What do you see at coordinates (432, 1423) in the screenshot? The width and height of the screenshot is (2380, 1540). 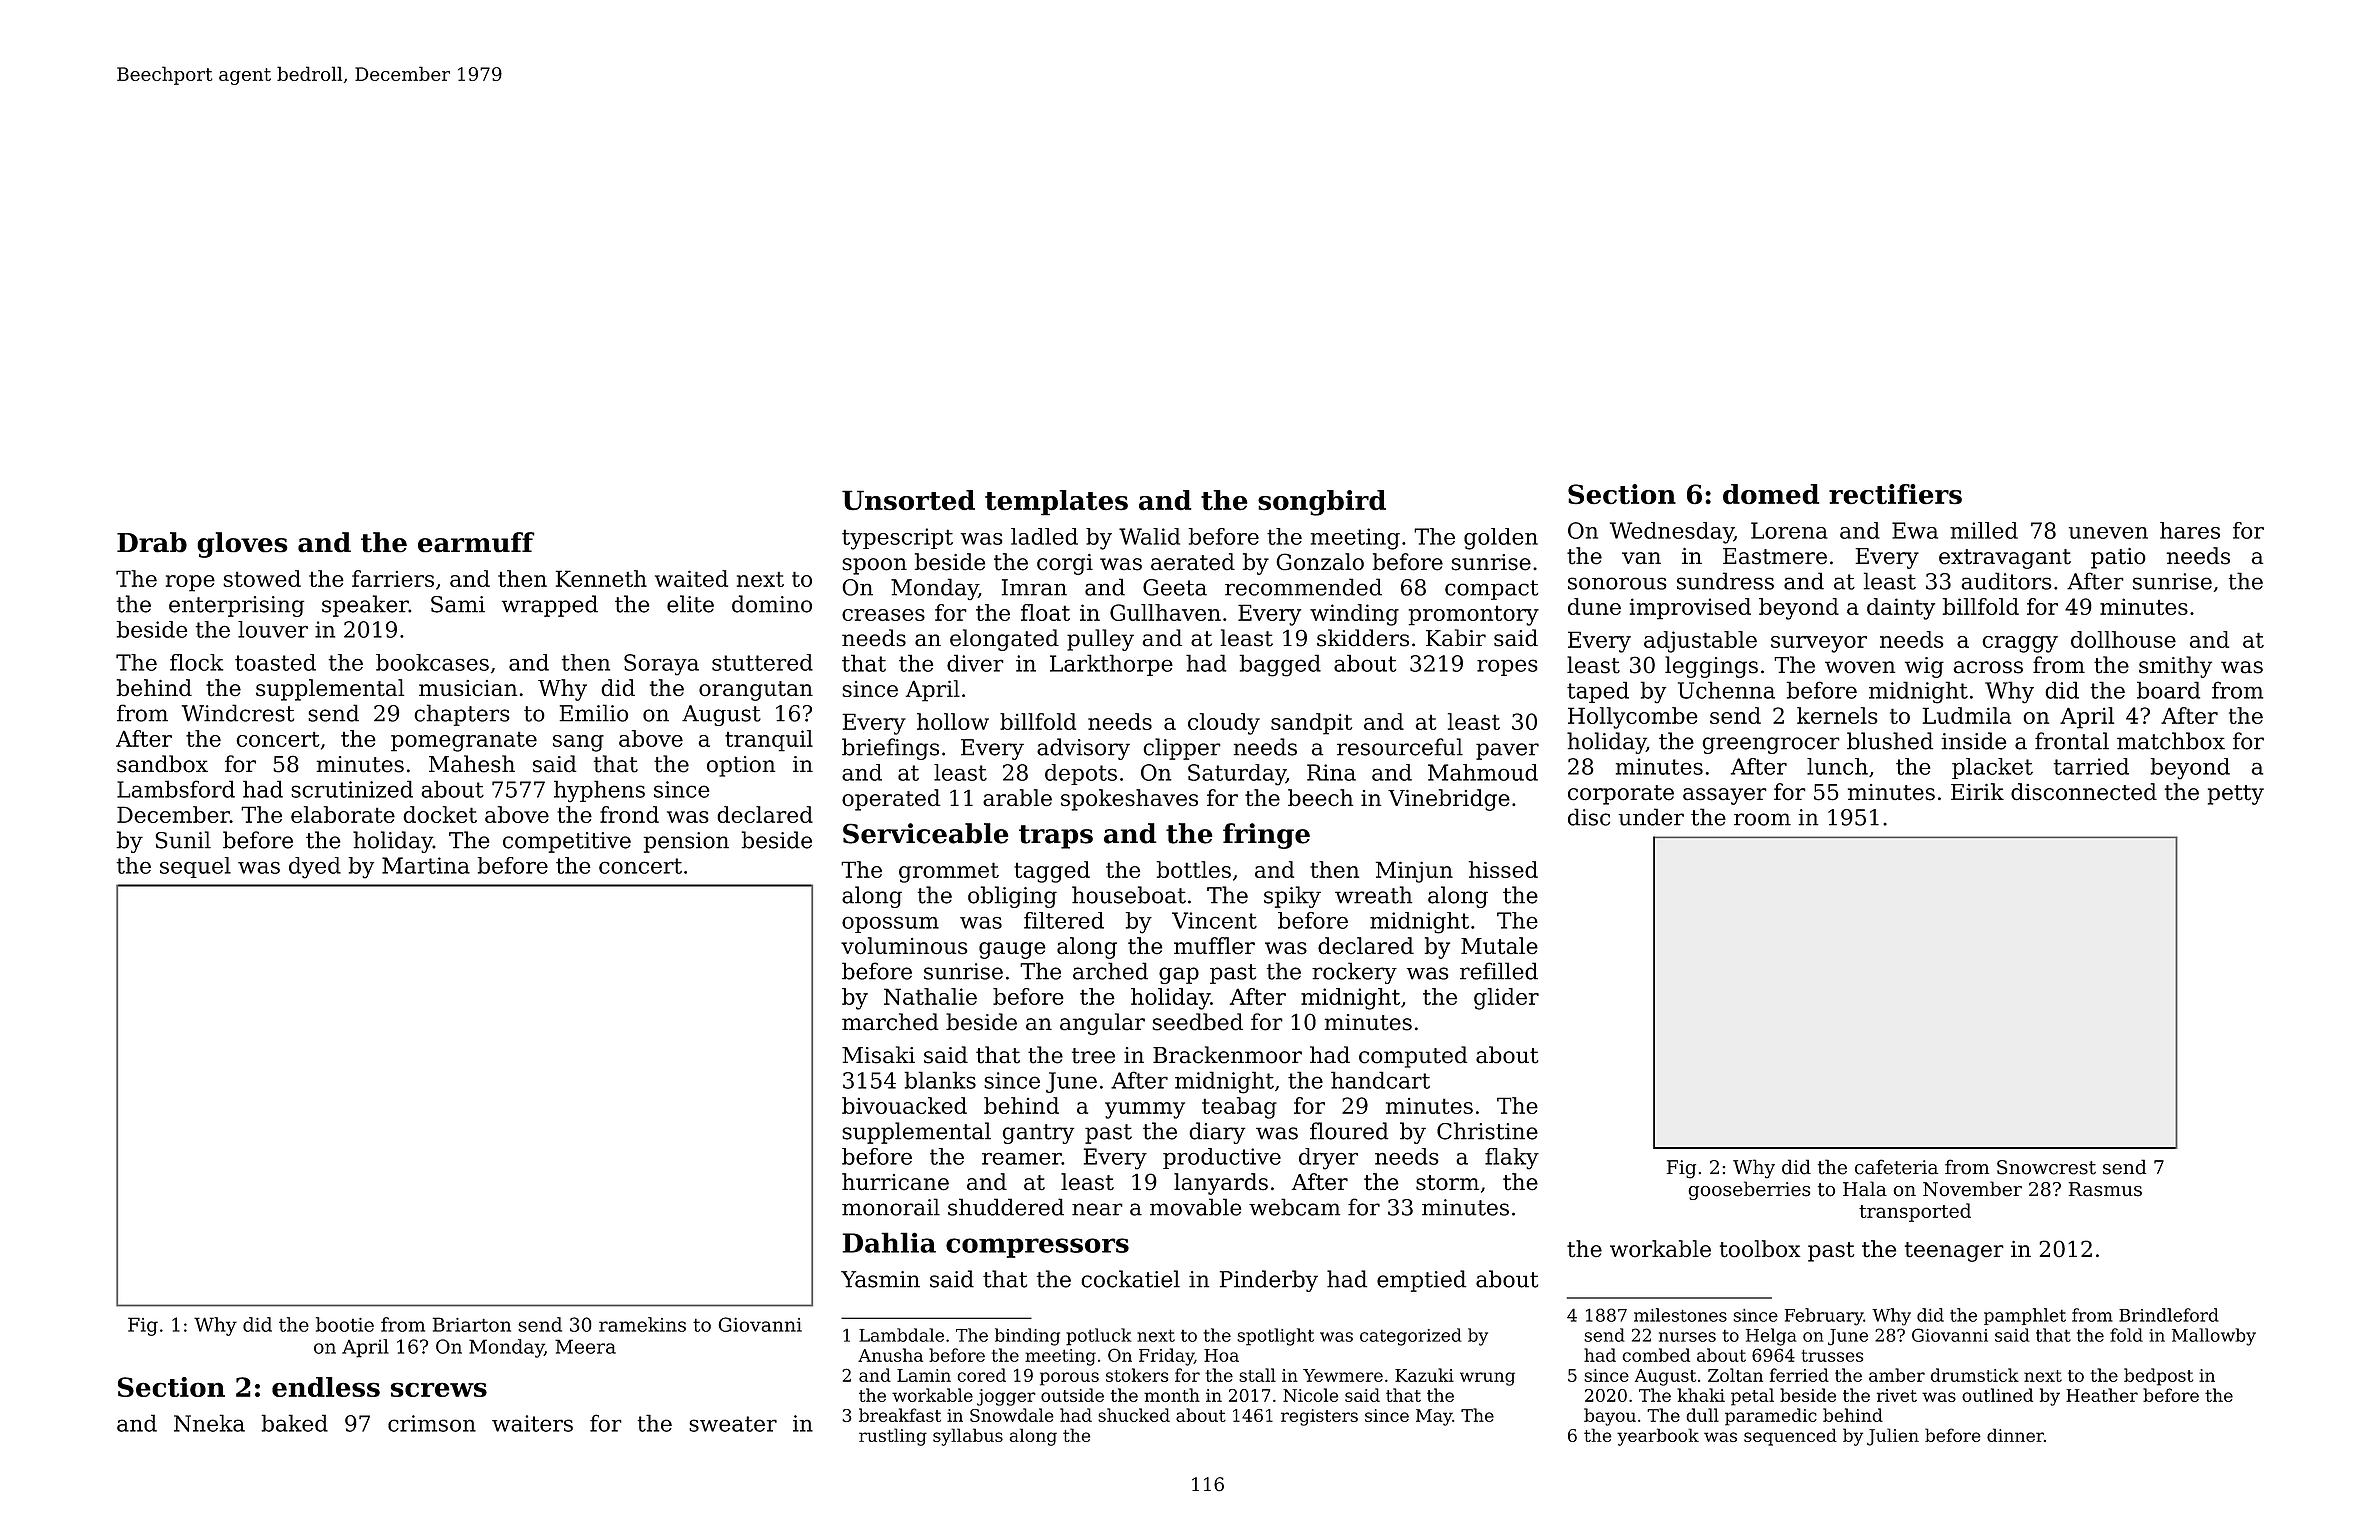 I see `crimson` at bounding box center [432, 1423].
